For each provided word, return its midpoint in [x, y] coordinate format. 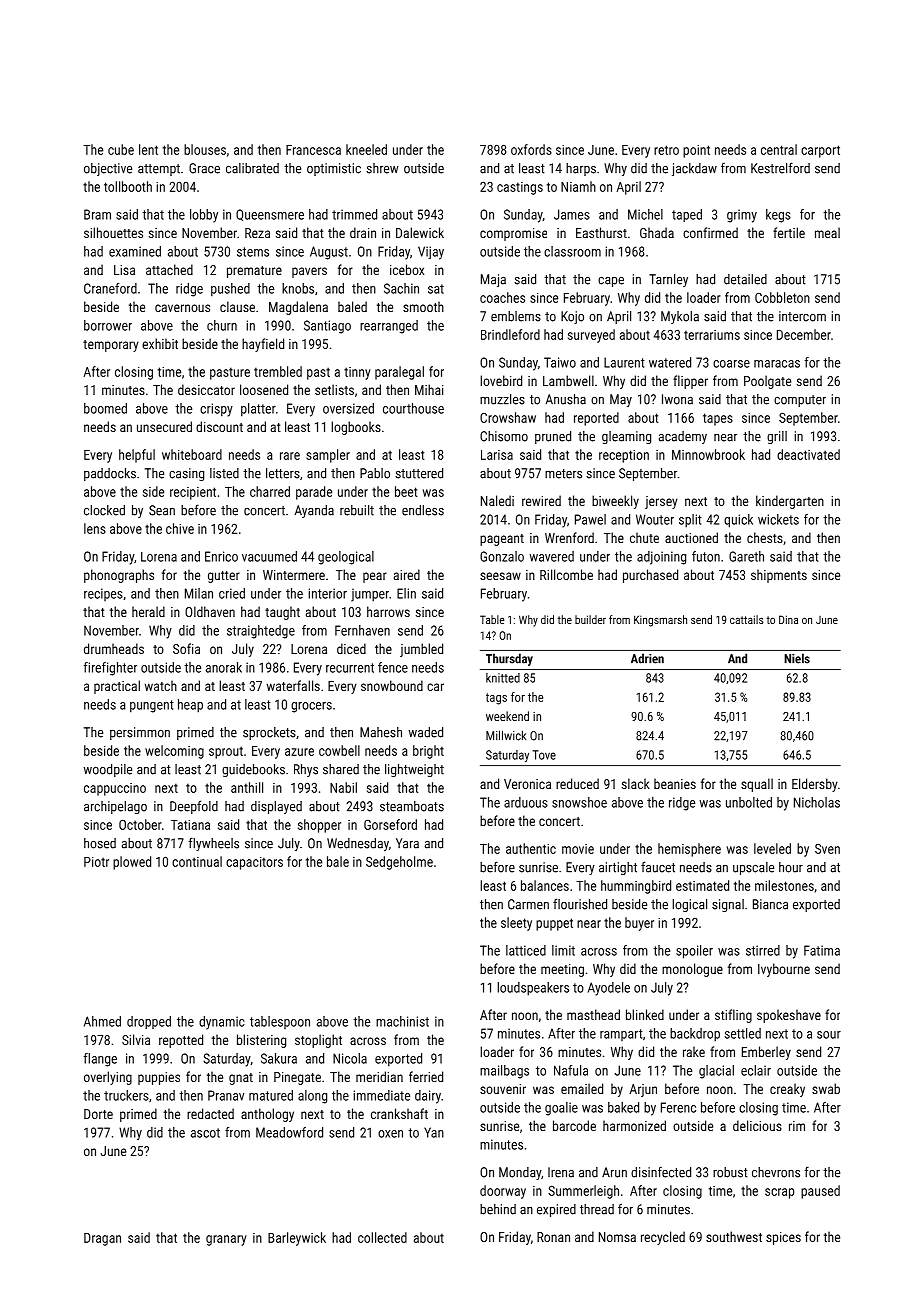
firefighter [110, 669]
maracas [777, 364]
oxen [390, 1134]
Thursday [509, 659]
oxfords [531, 149]
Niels [797, 658]
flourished [580, 904]
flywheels [214, 844]
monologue [692, 970]
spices [783, 1238]
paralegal [399, 373]
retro [666, 150]
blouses [205, 149]
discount [219, 426]
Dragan [102, 1239]
